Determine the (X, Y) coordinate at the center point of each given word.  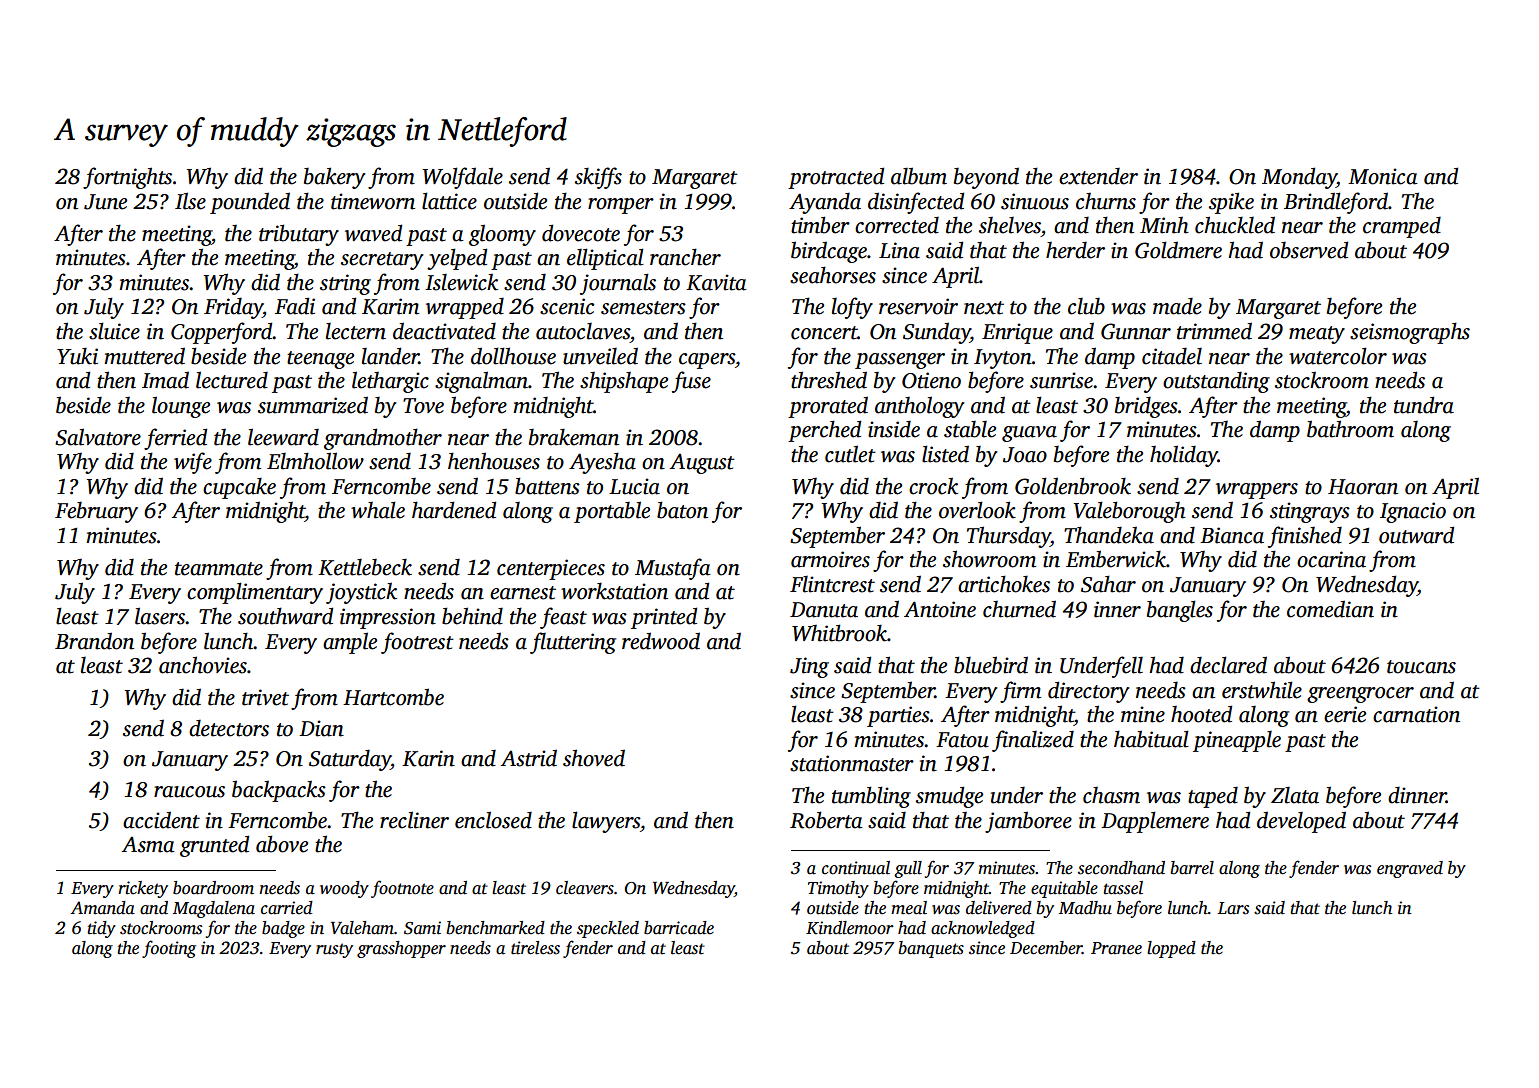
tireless (535, 948)
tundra (1424, 405)
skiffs (598, 178)
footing (169, 949)
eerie (1345, 714)
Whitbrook (839, 633)
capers (707, 361)
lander (390, 356)
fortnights (127, 178)
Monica (1383, 176)
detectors (229, 728)
